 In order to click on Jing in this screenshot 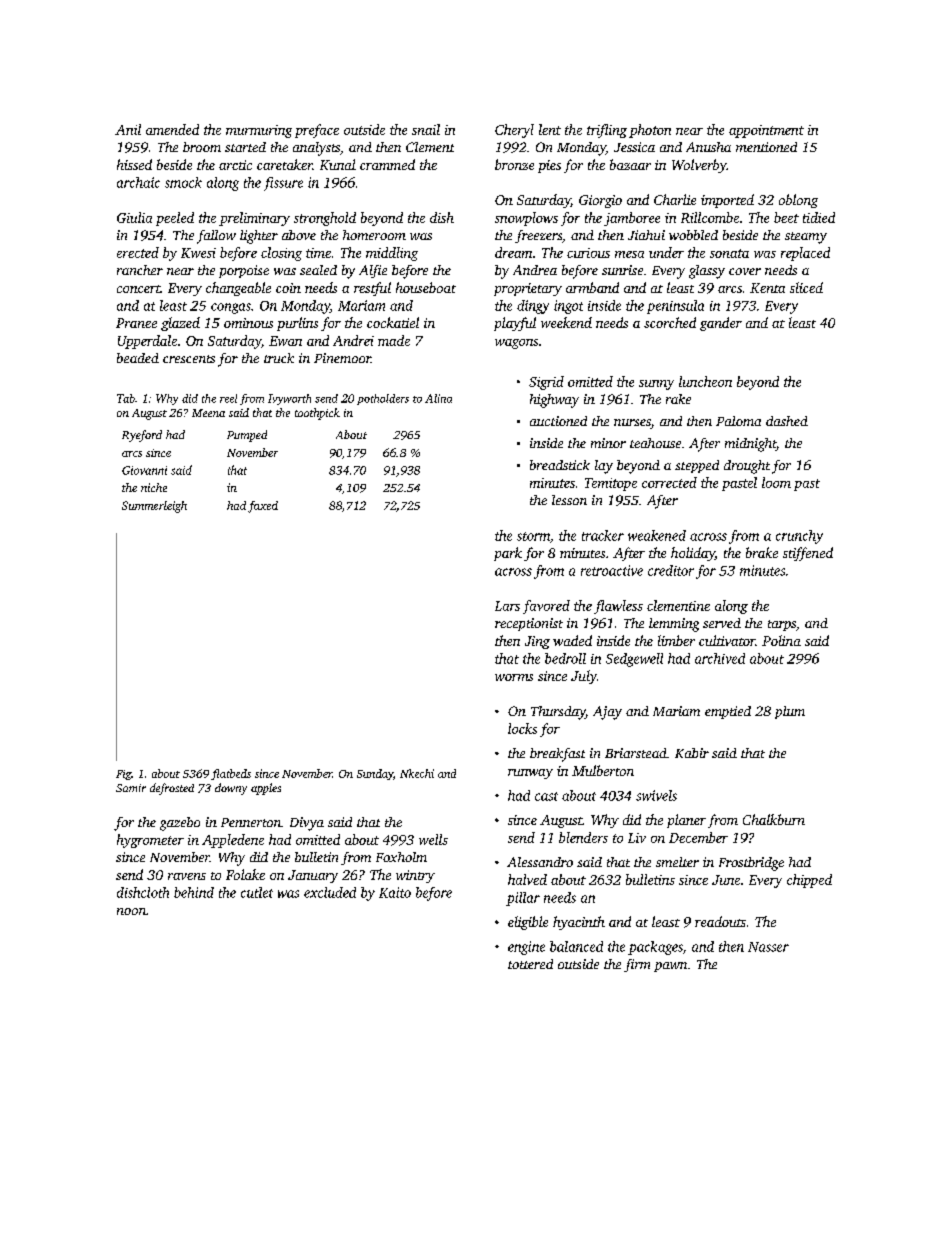, I will do `click(537, 642)`.
